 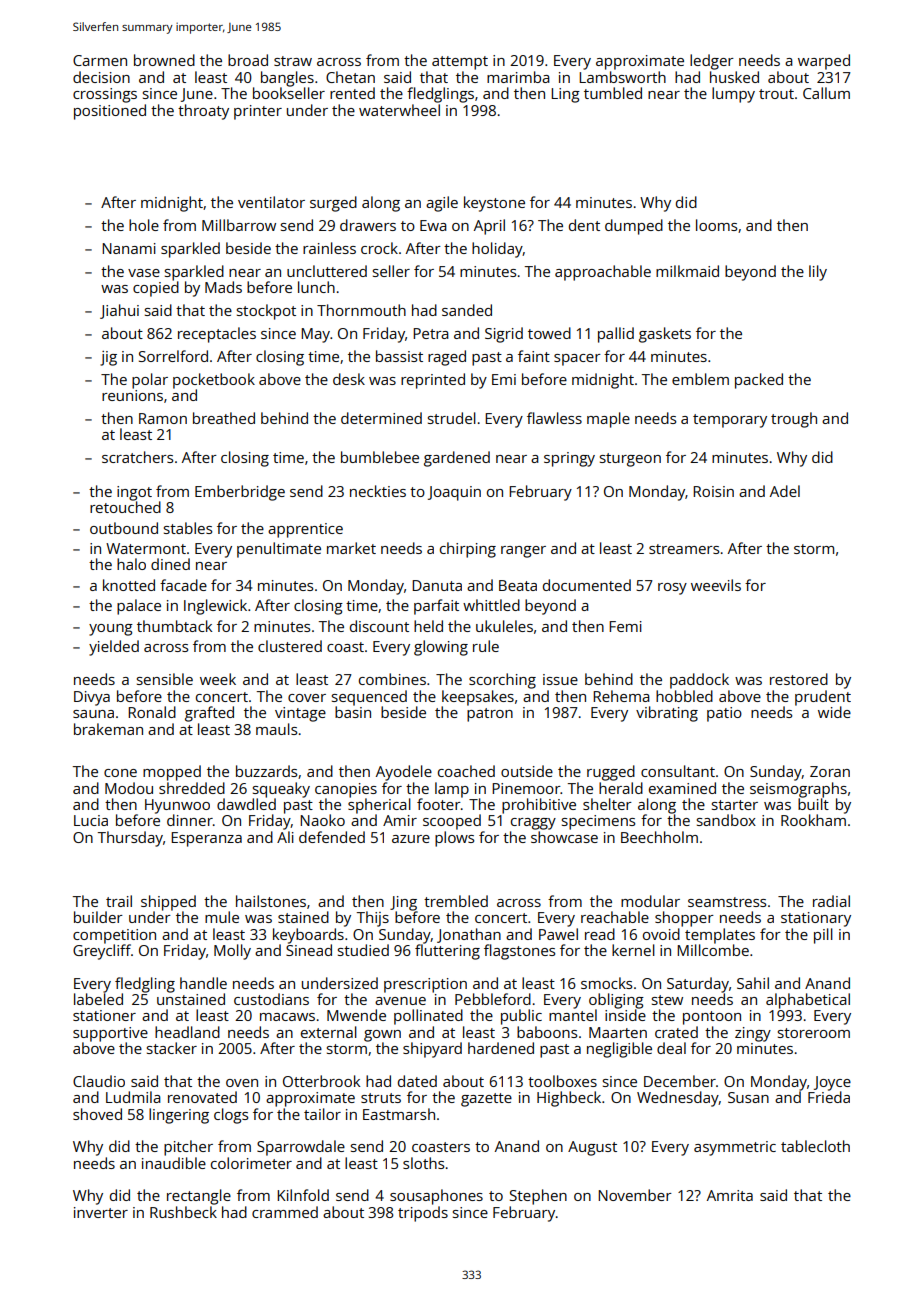 I want to click on radial, so click(x=831, y=901).
